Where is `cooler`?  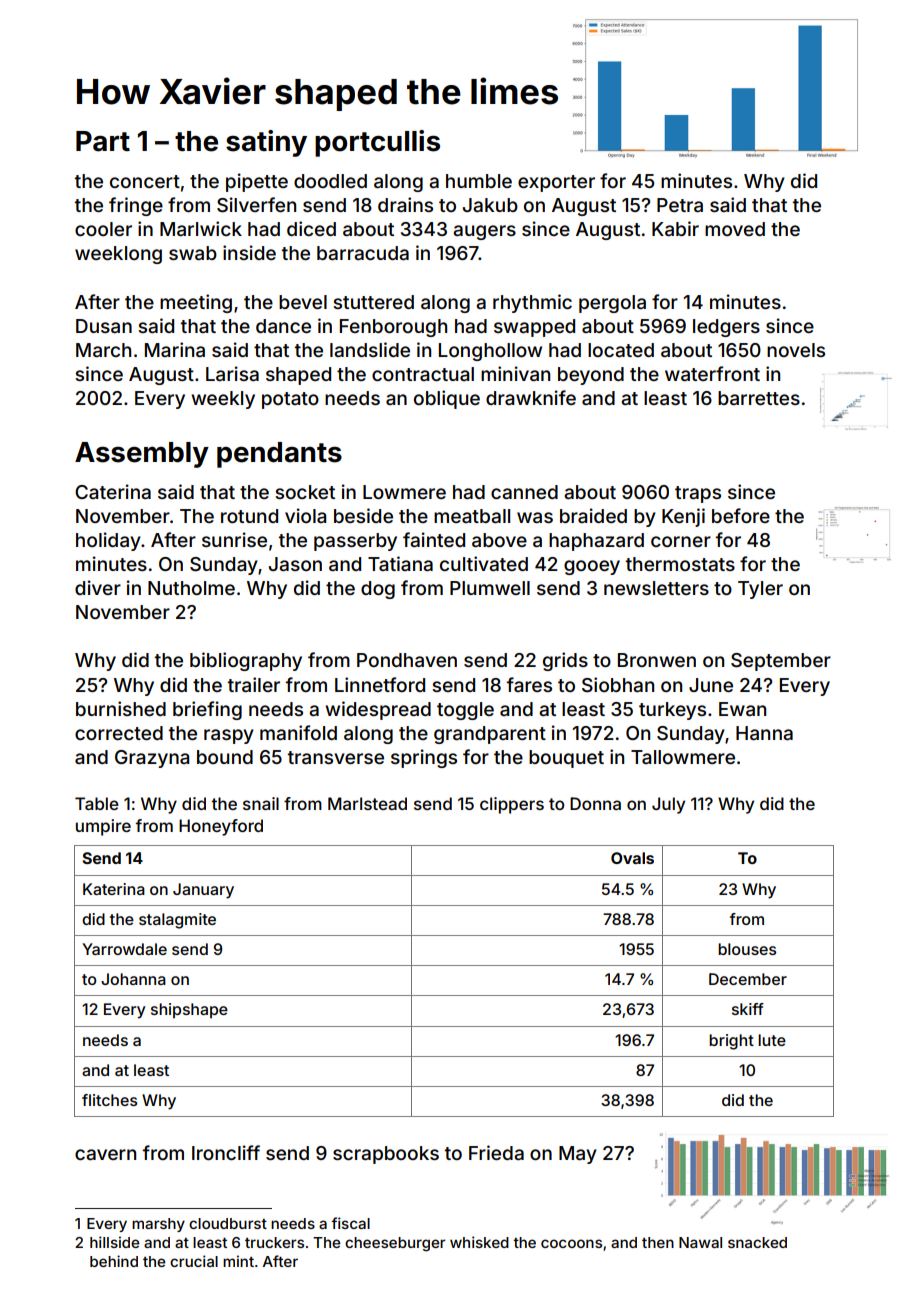 cooler is located at coordinates (103, 229).
